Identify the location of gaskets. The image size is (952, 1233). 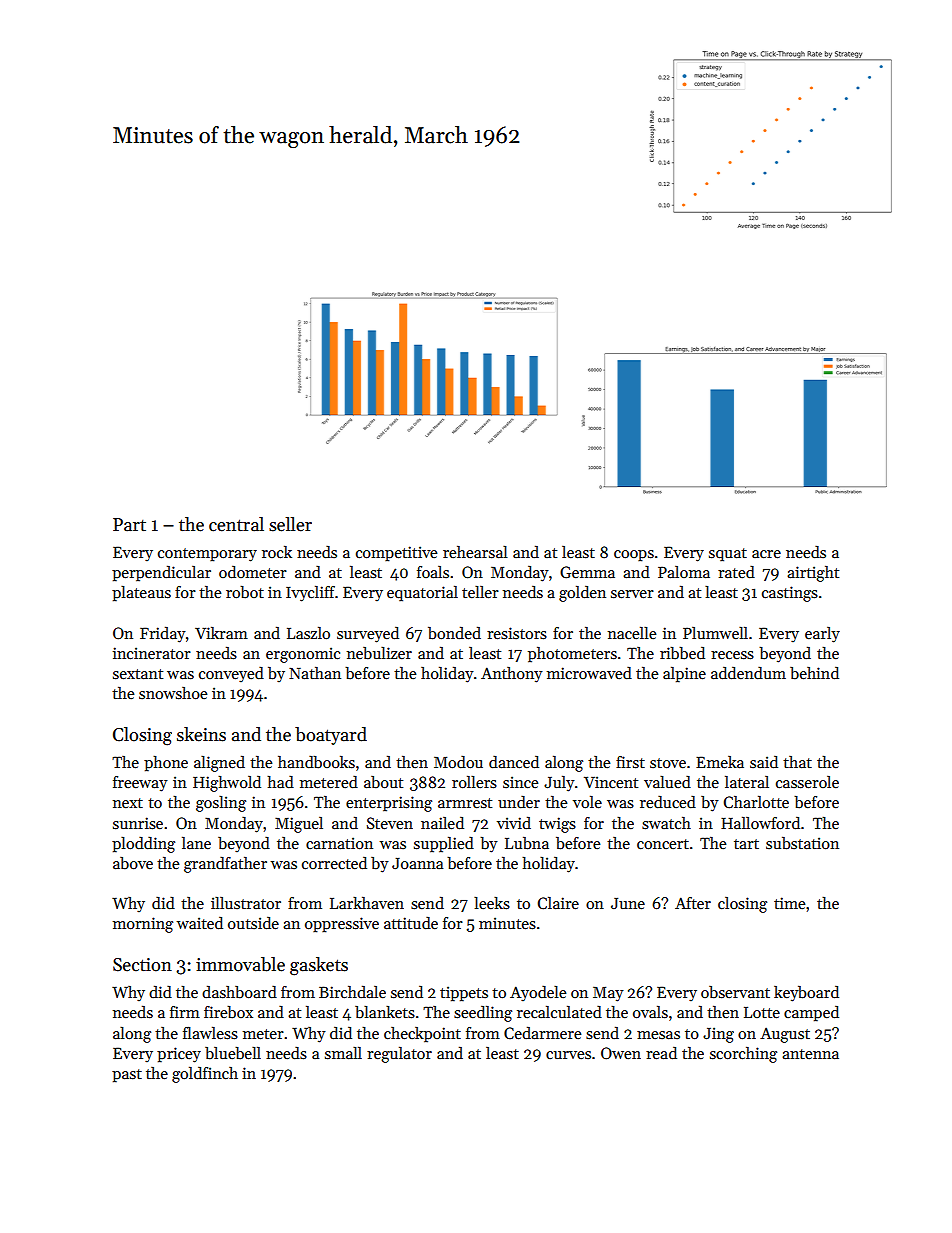
(319, 966).
